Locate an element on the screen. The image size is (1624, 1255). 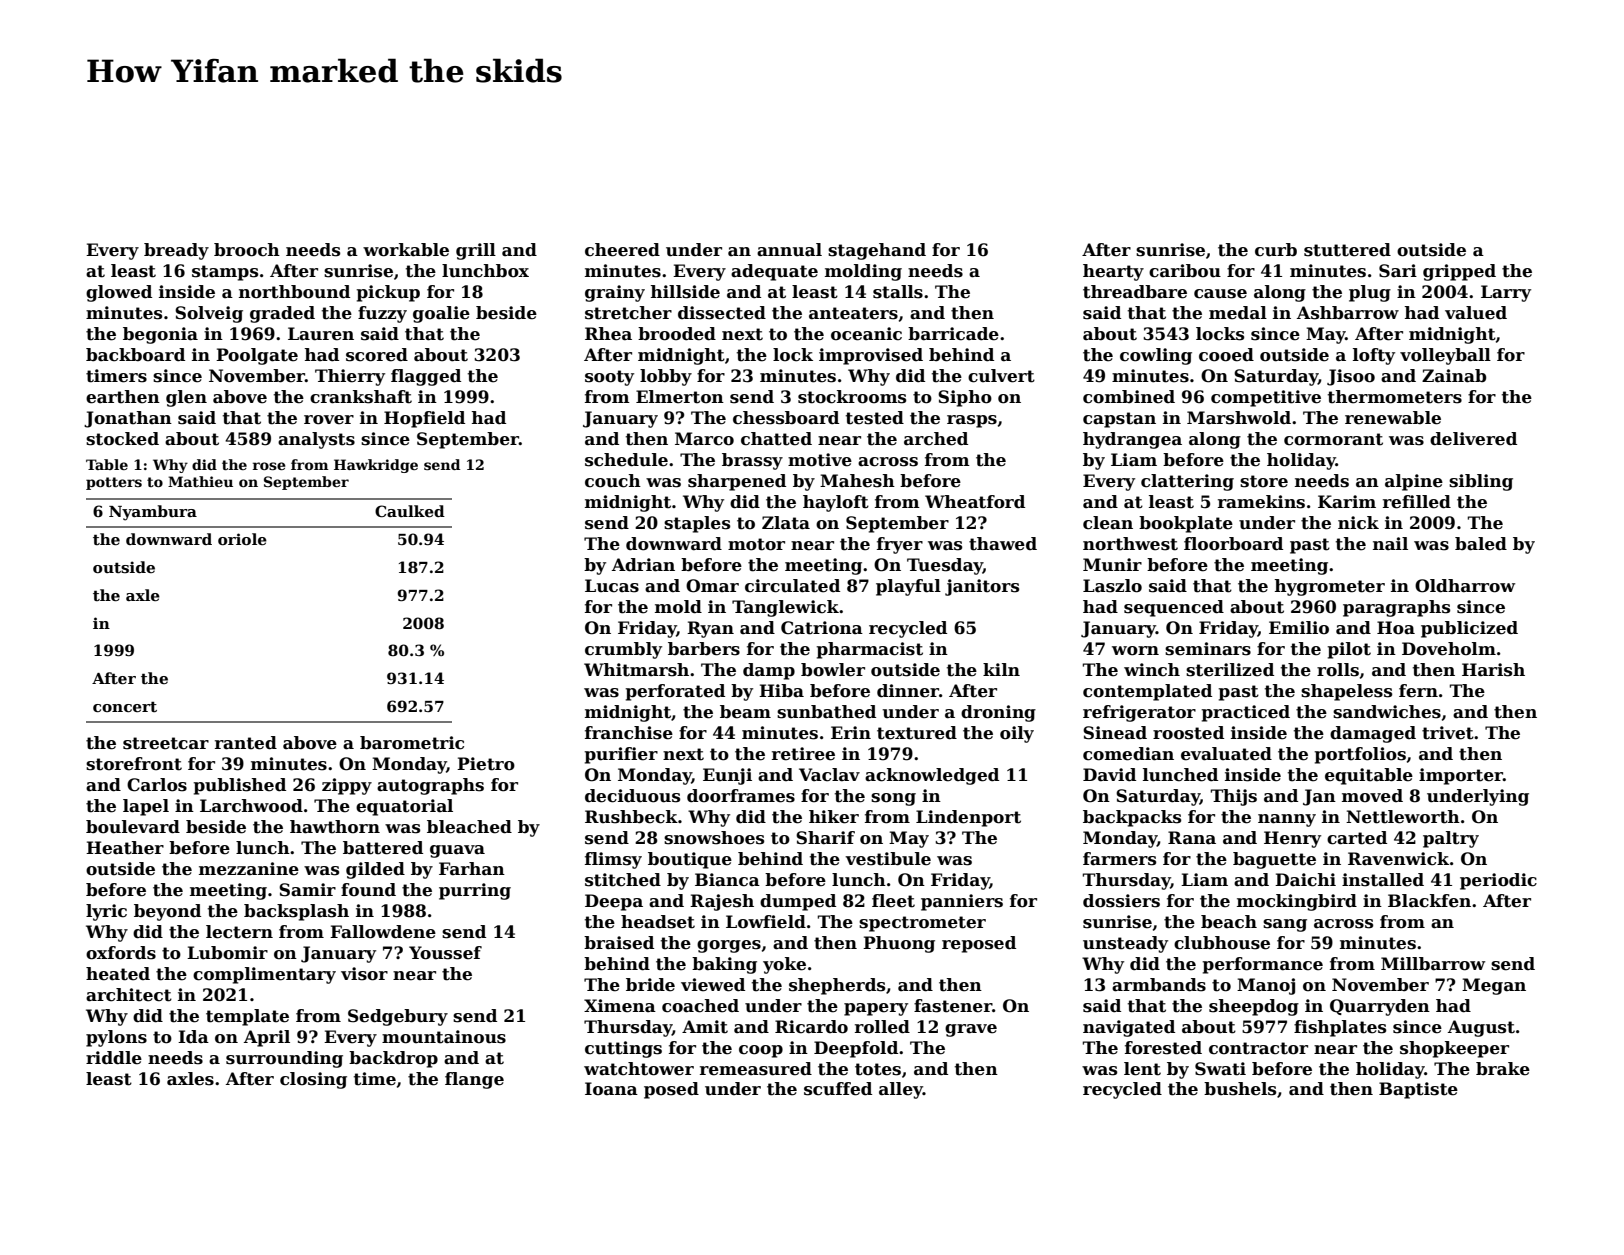
April is located at coordinates (267, 1038).
